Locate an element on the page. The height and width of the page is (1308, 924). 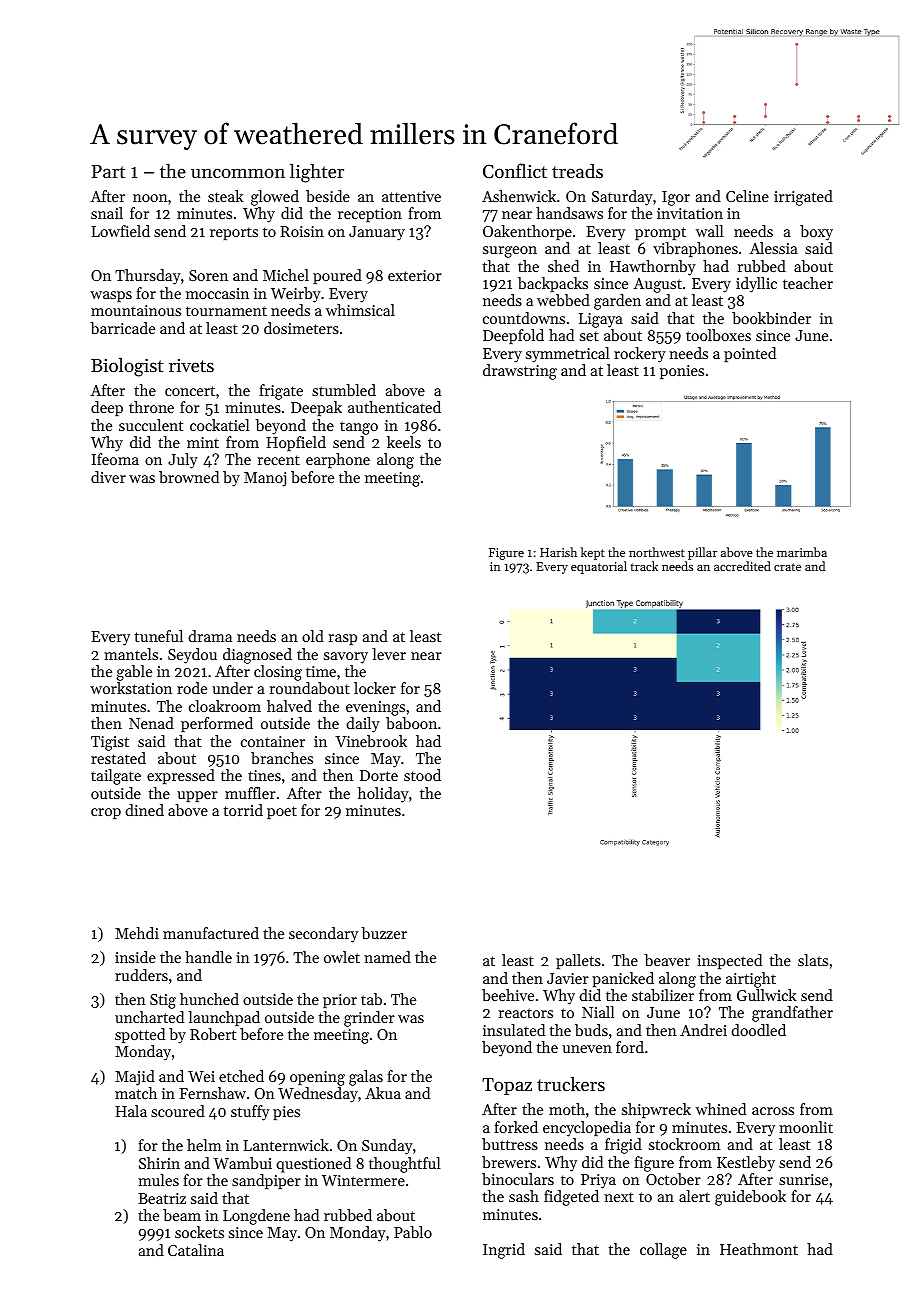
Mehdi is located at coordinates (137, 933).
